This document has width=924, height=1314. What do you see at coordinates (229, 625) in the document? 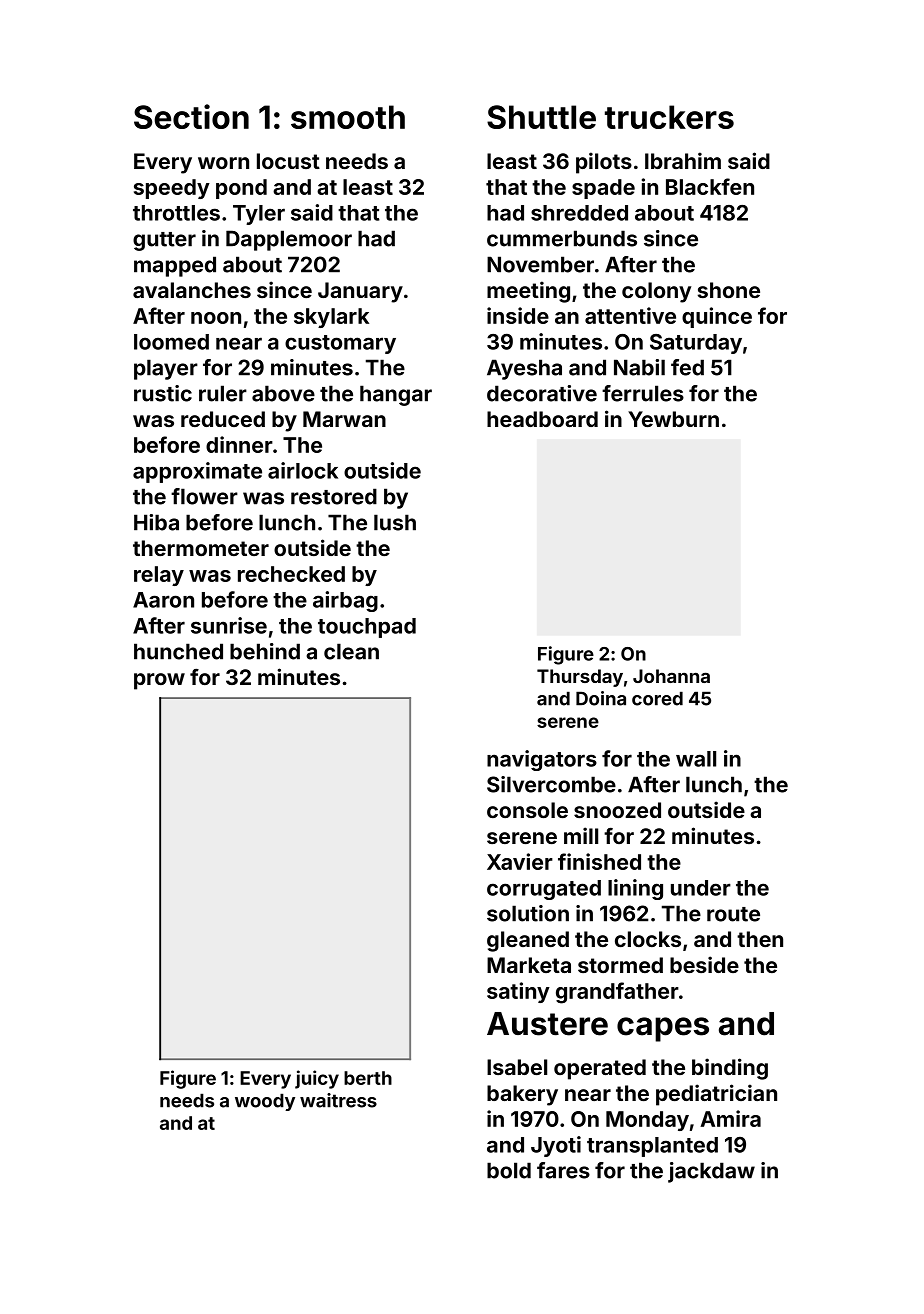
I see `sunrise` at bounding box center [229, 625].
